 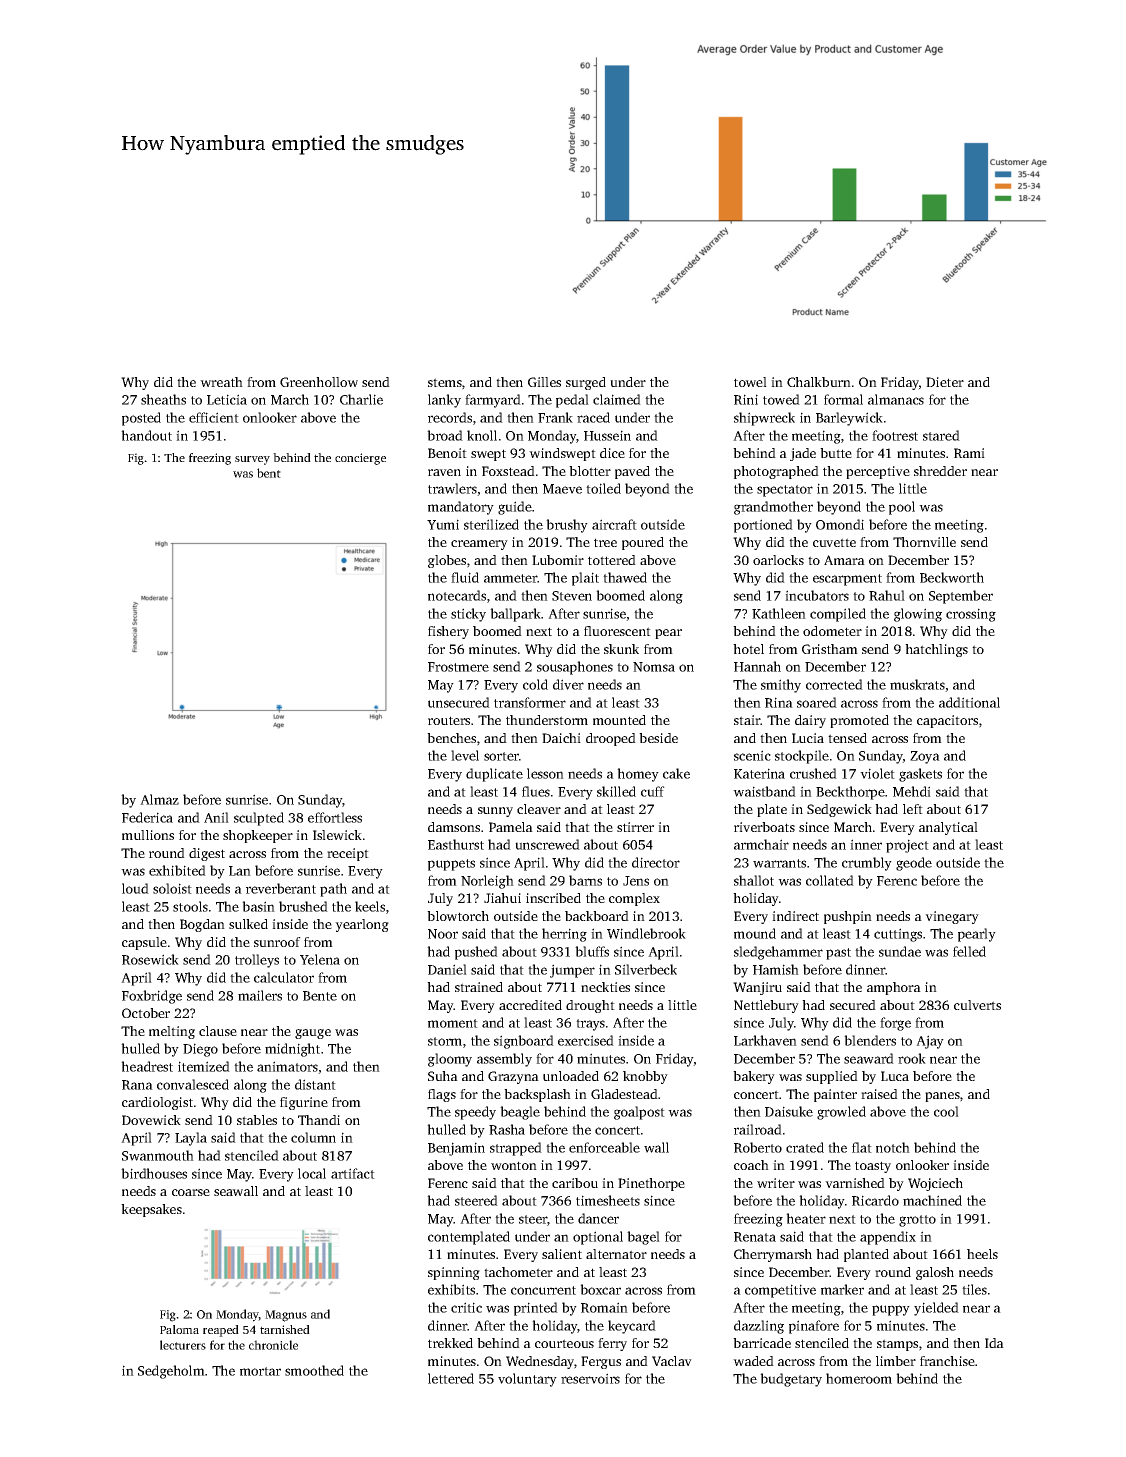 I want to click on assembly, so click(x=504, y=1060).
